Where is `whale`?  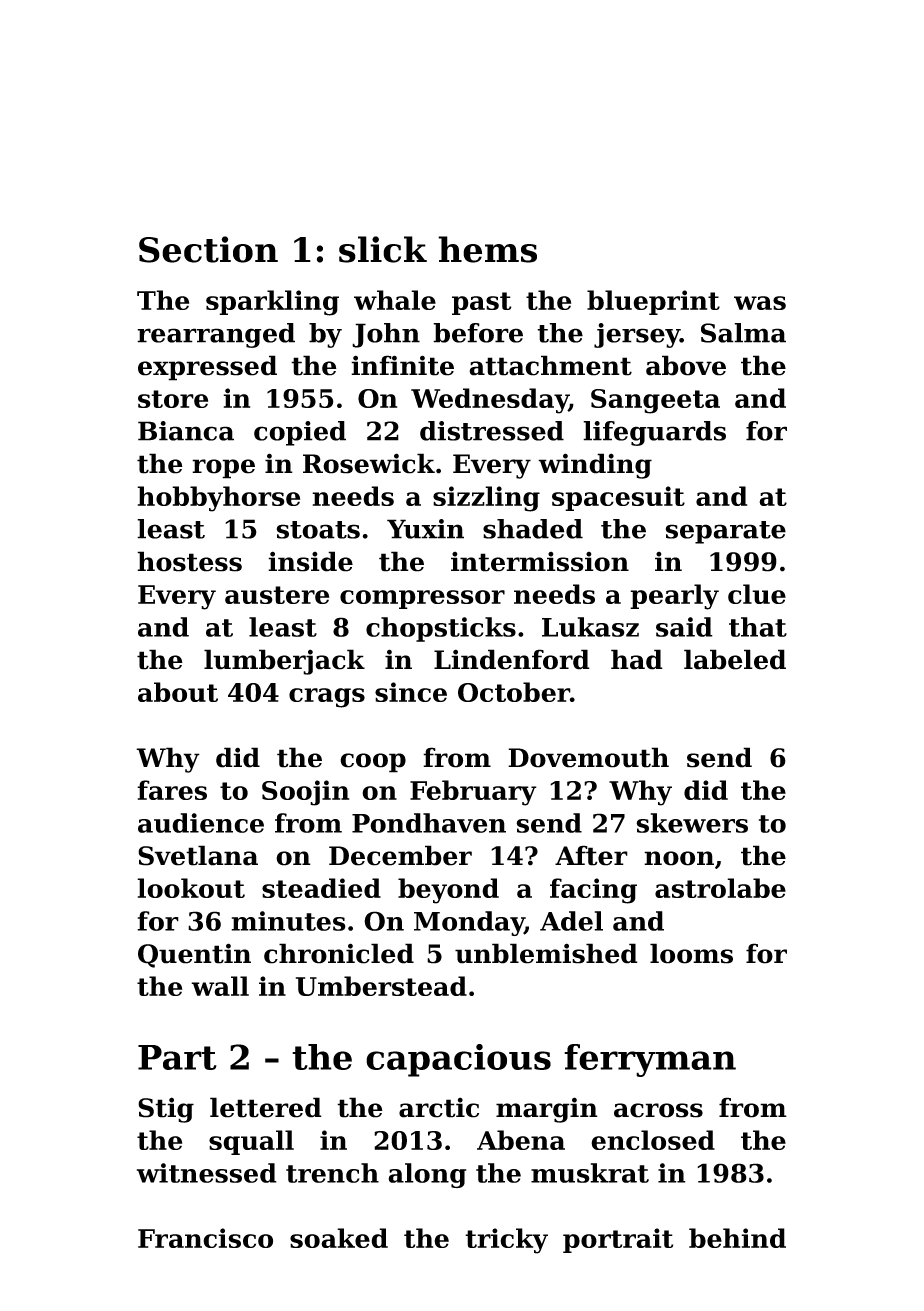
whale is located at coordinates (395, 300).
